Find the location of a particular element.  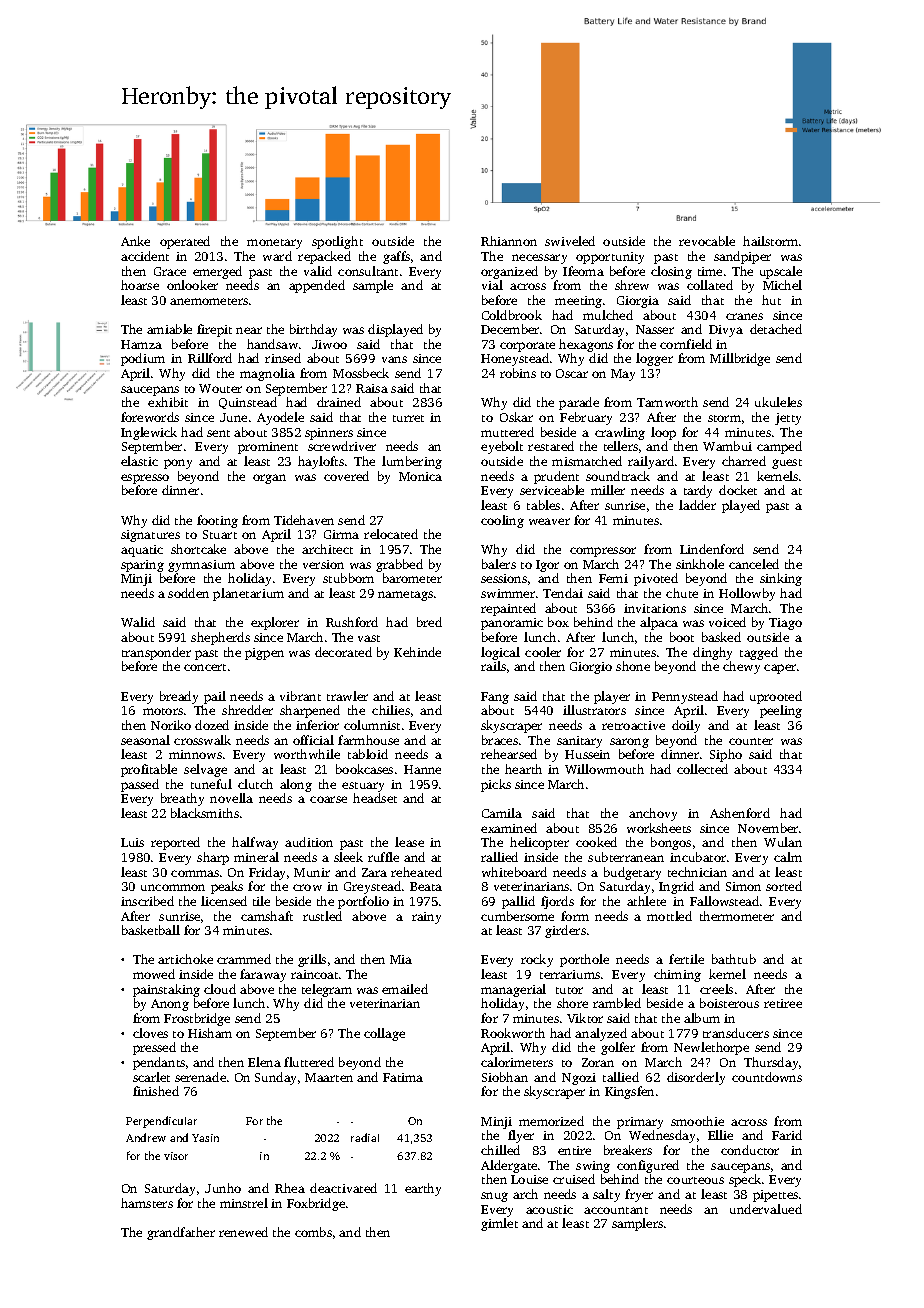

doily is located at coordinates (686, 726).
